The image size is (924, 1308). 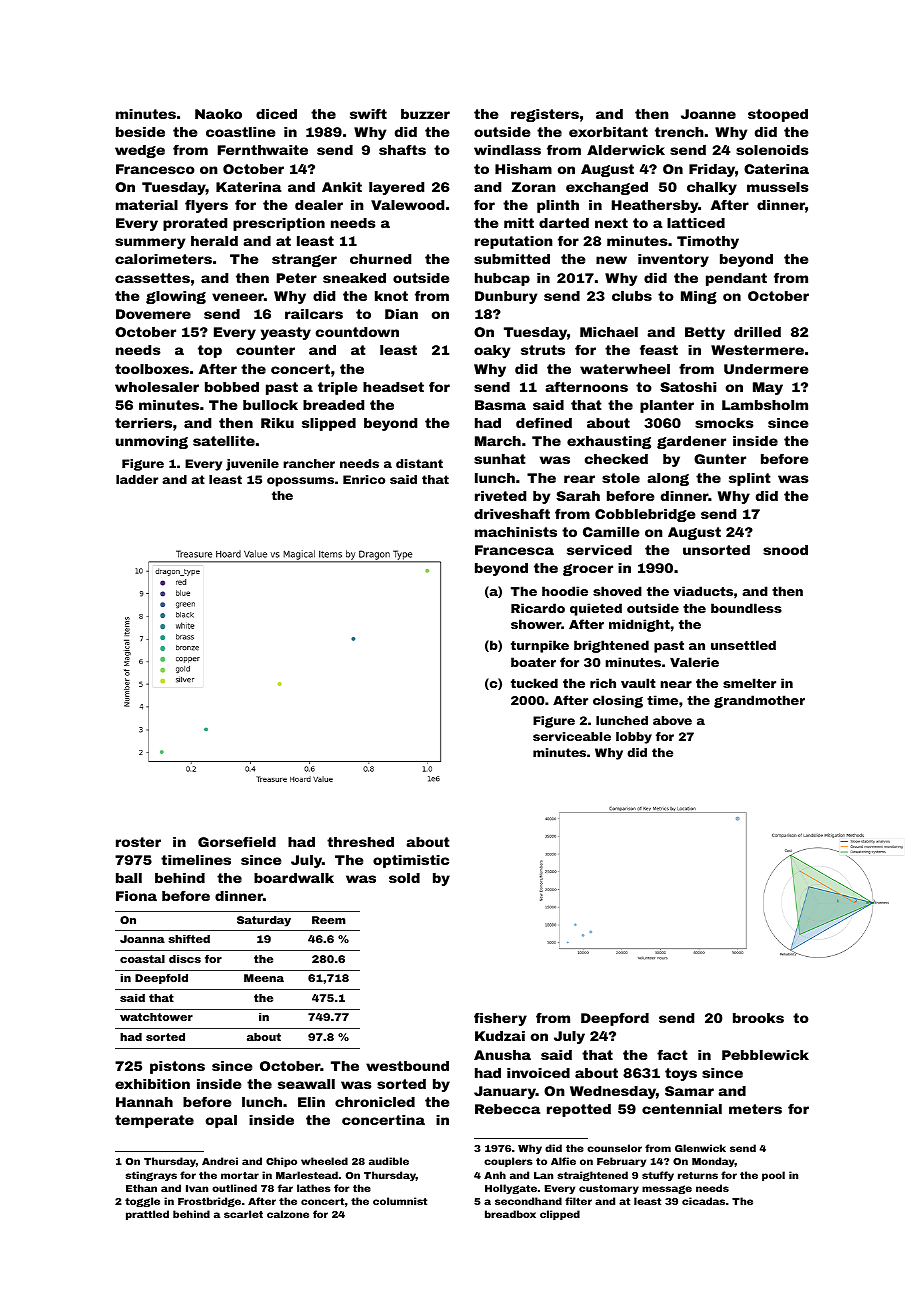 What do you see at coordinates (218, 114) in the screenshot?
I see `Naoko` at bounding box center [218, 114].
